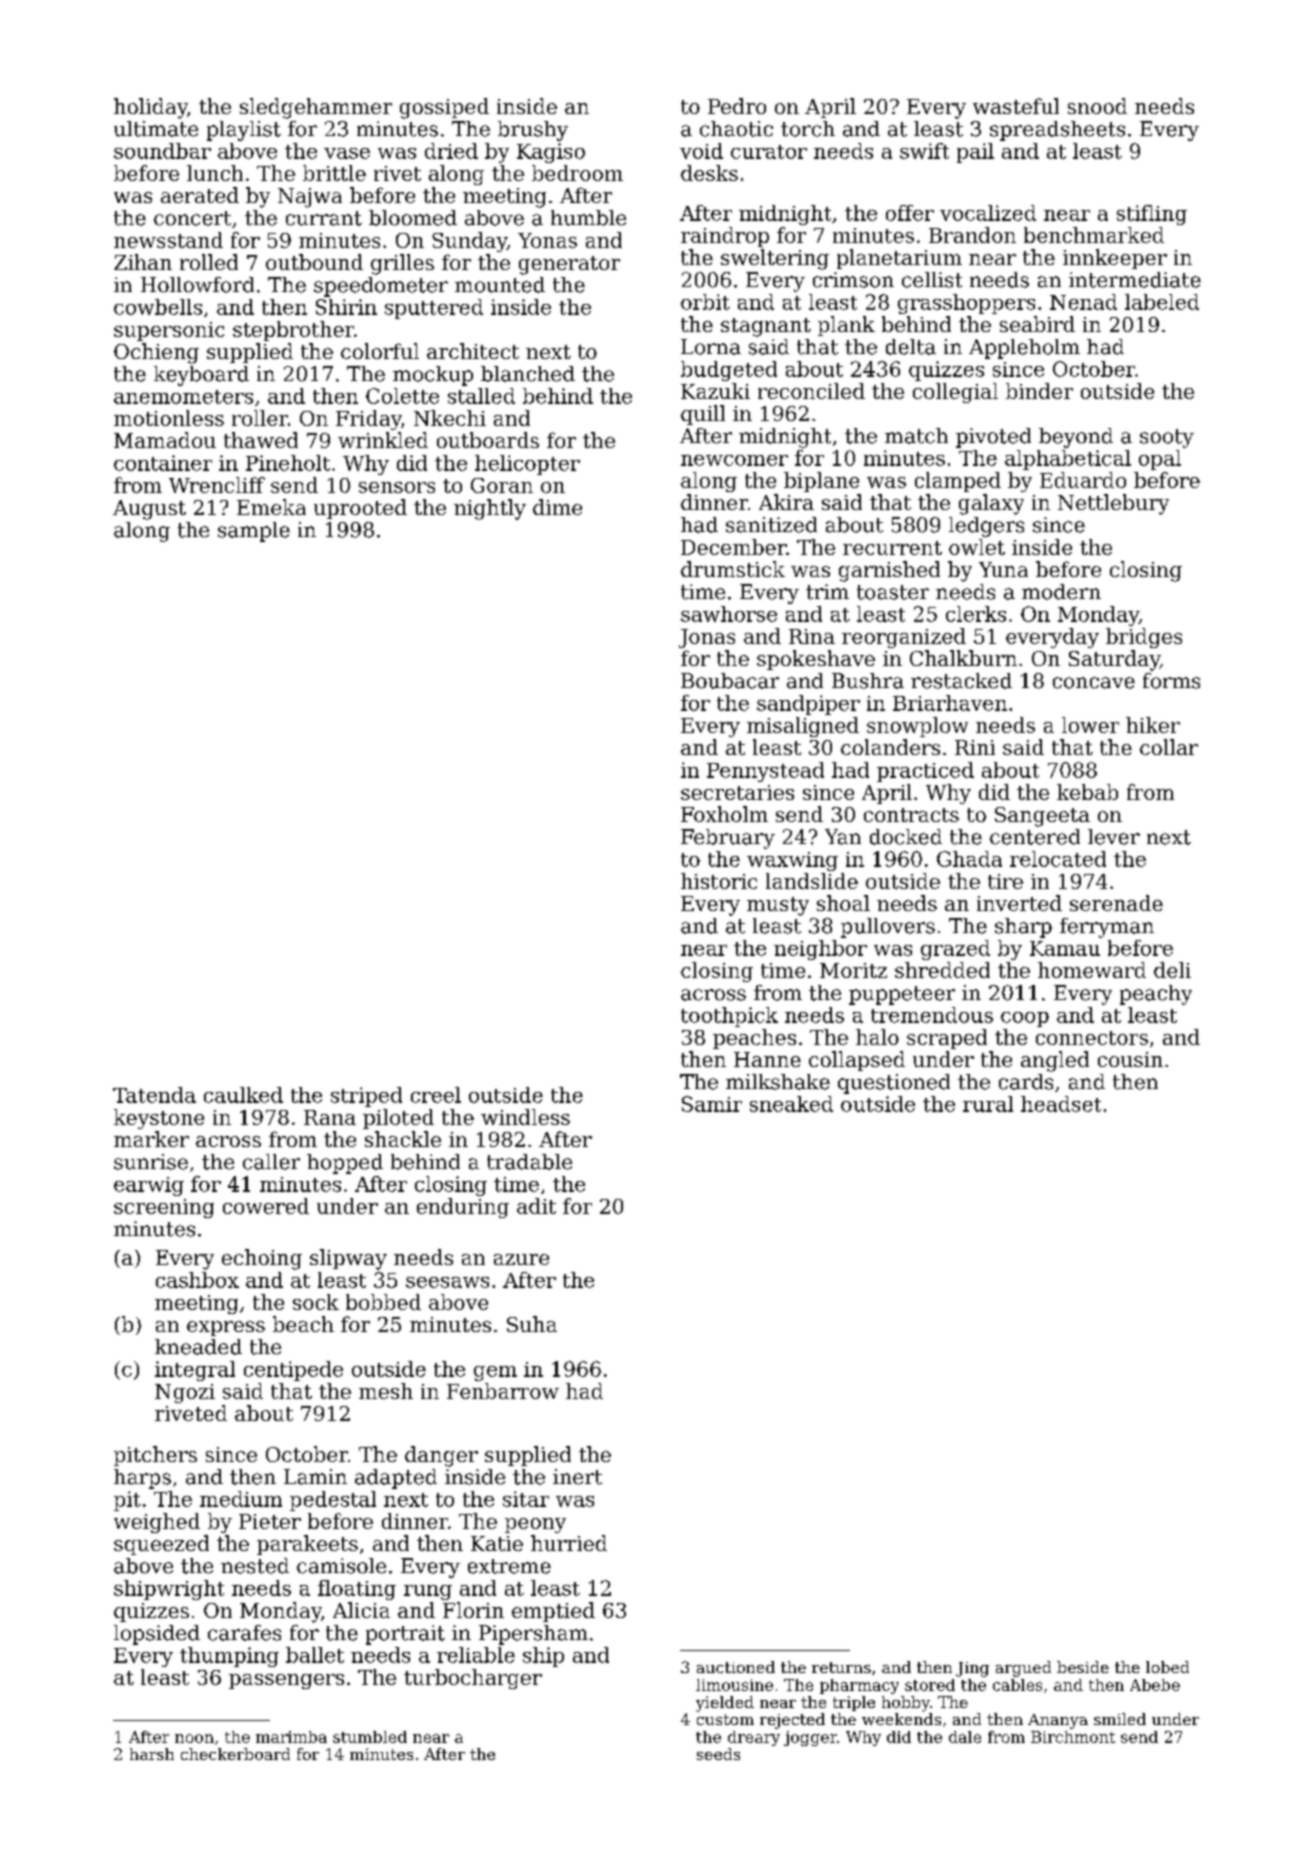  I want to click on centered, so click(1035, 837).
